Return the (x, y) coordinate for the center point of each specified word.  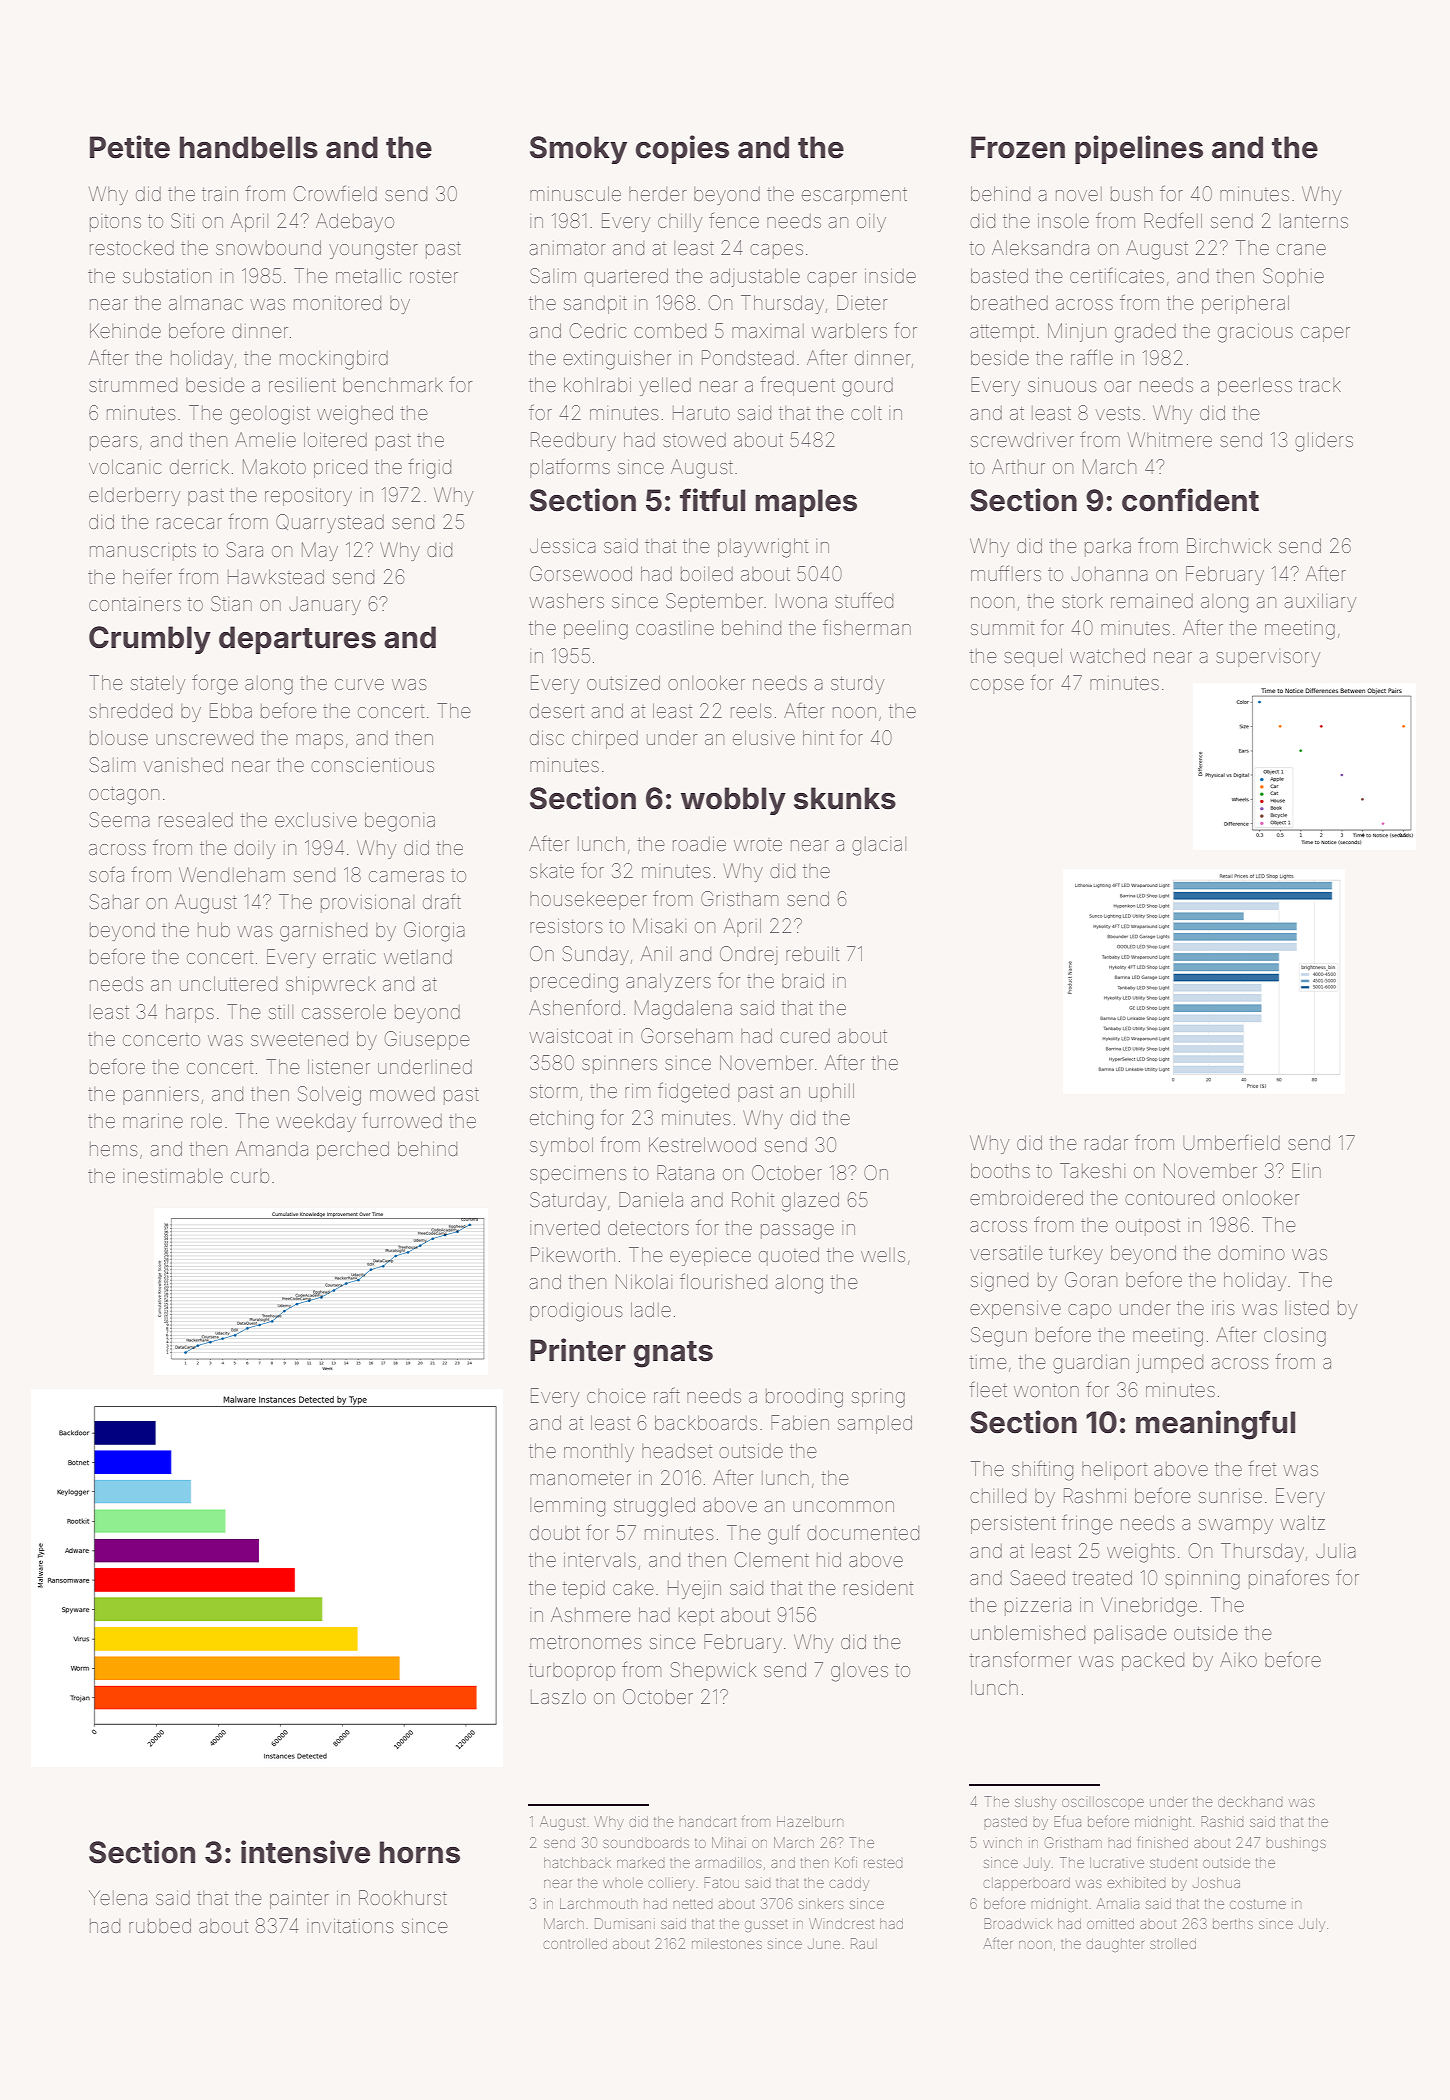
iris (1223, 1307)
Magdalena (683, 1010)
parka (1108, 548)
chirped (605, 739)
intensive (305, 1852)
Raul (864, 1943)
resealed (196, 820)
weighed (355, 415)
